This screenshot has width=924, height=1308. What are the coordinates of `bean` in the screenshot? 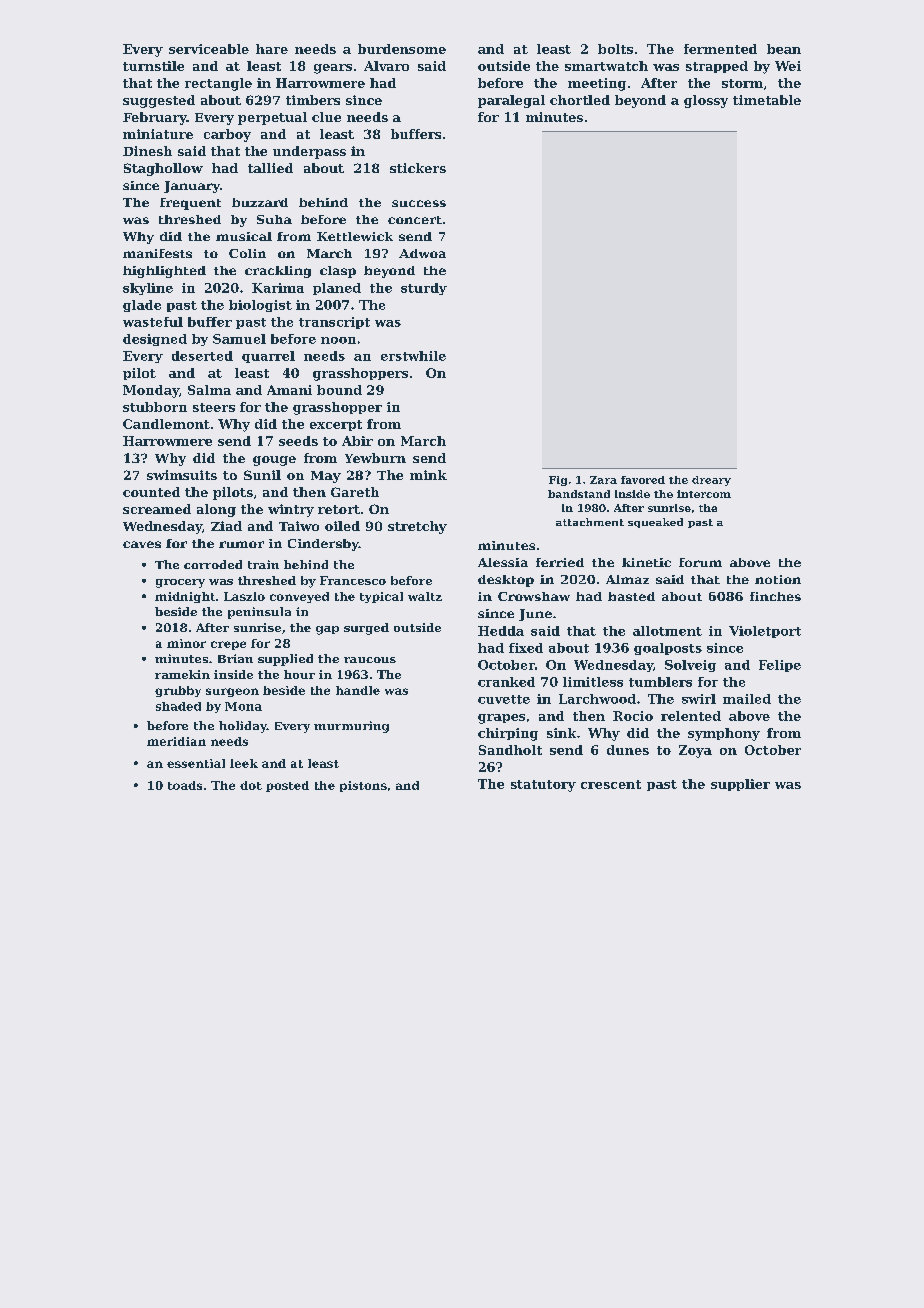 It's located at (784, 49).
